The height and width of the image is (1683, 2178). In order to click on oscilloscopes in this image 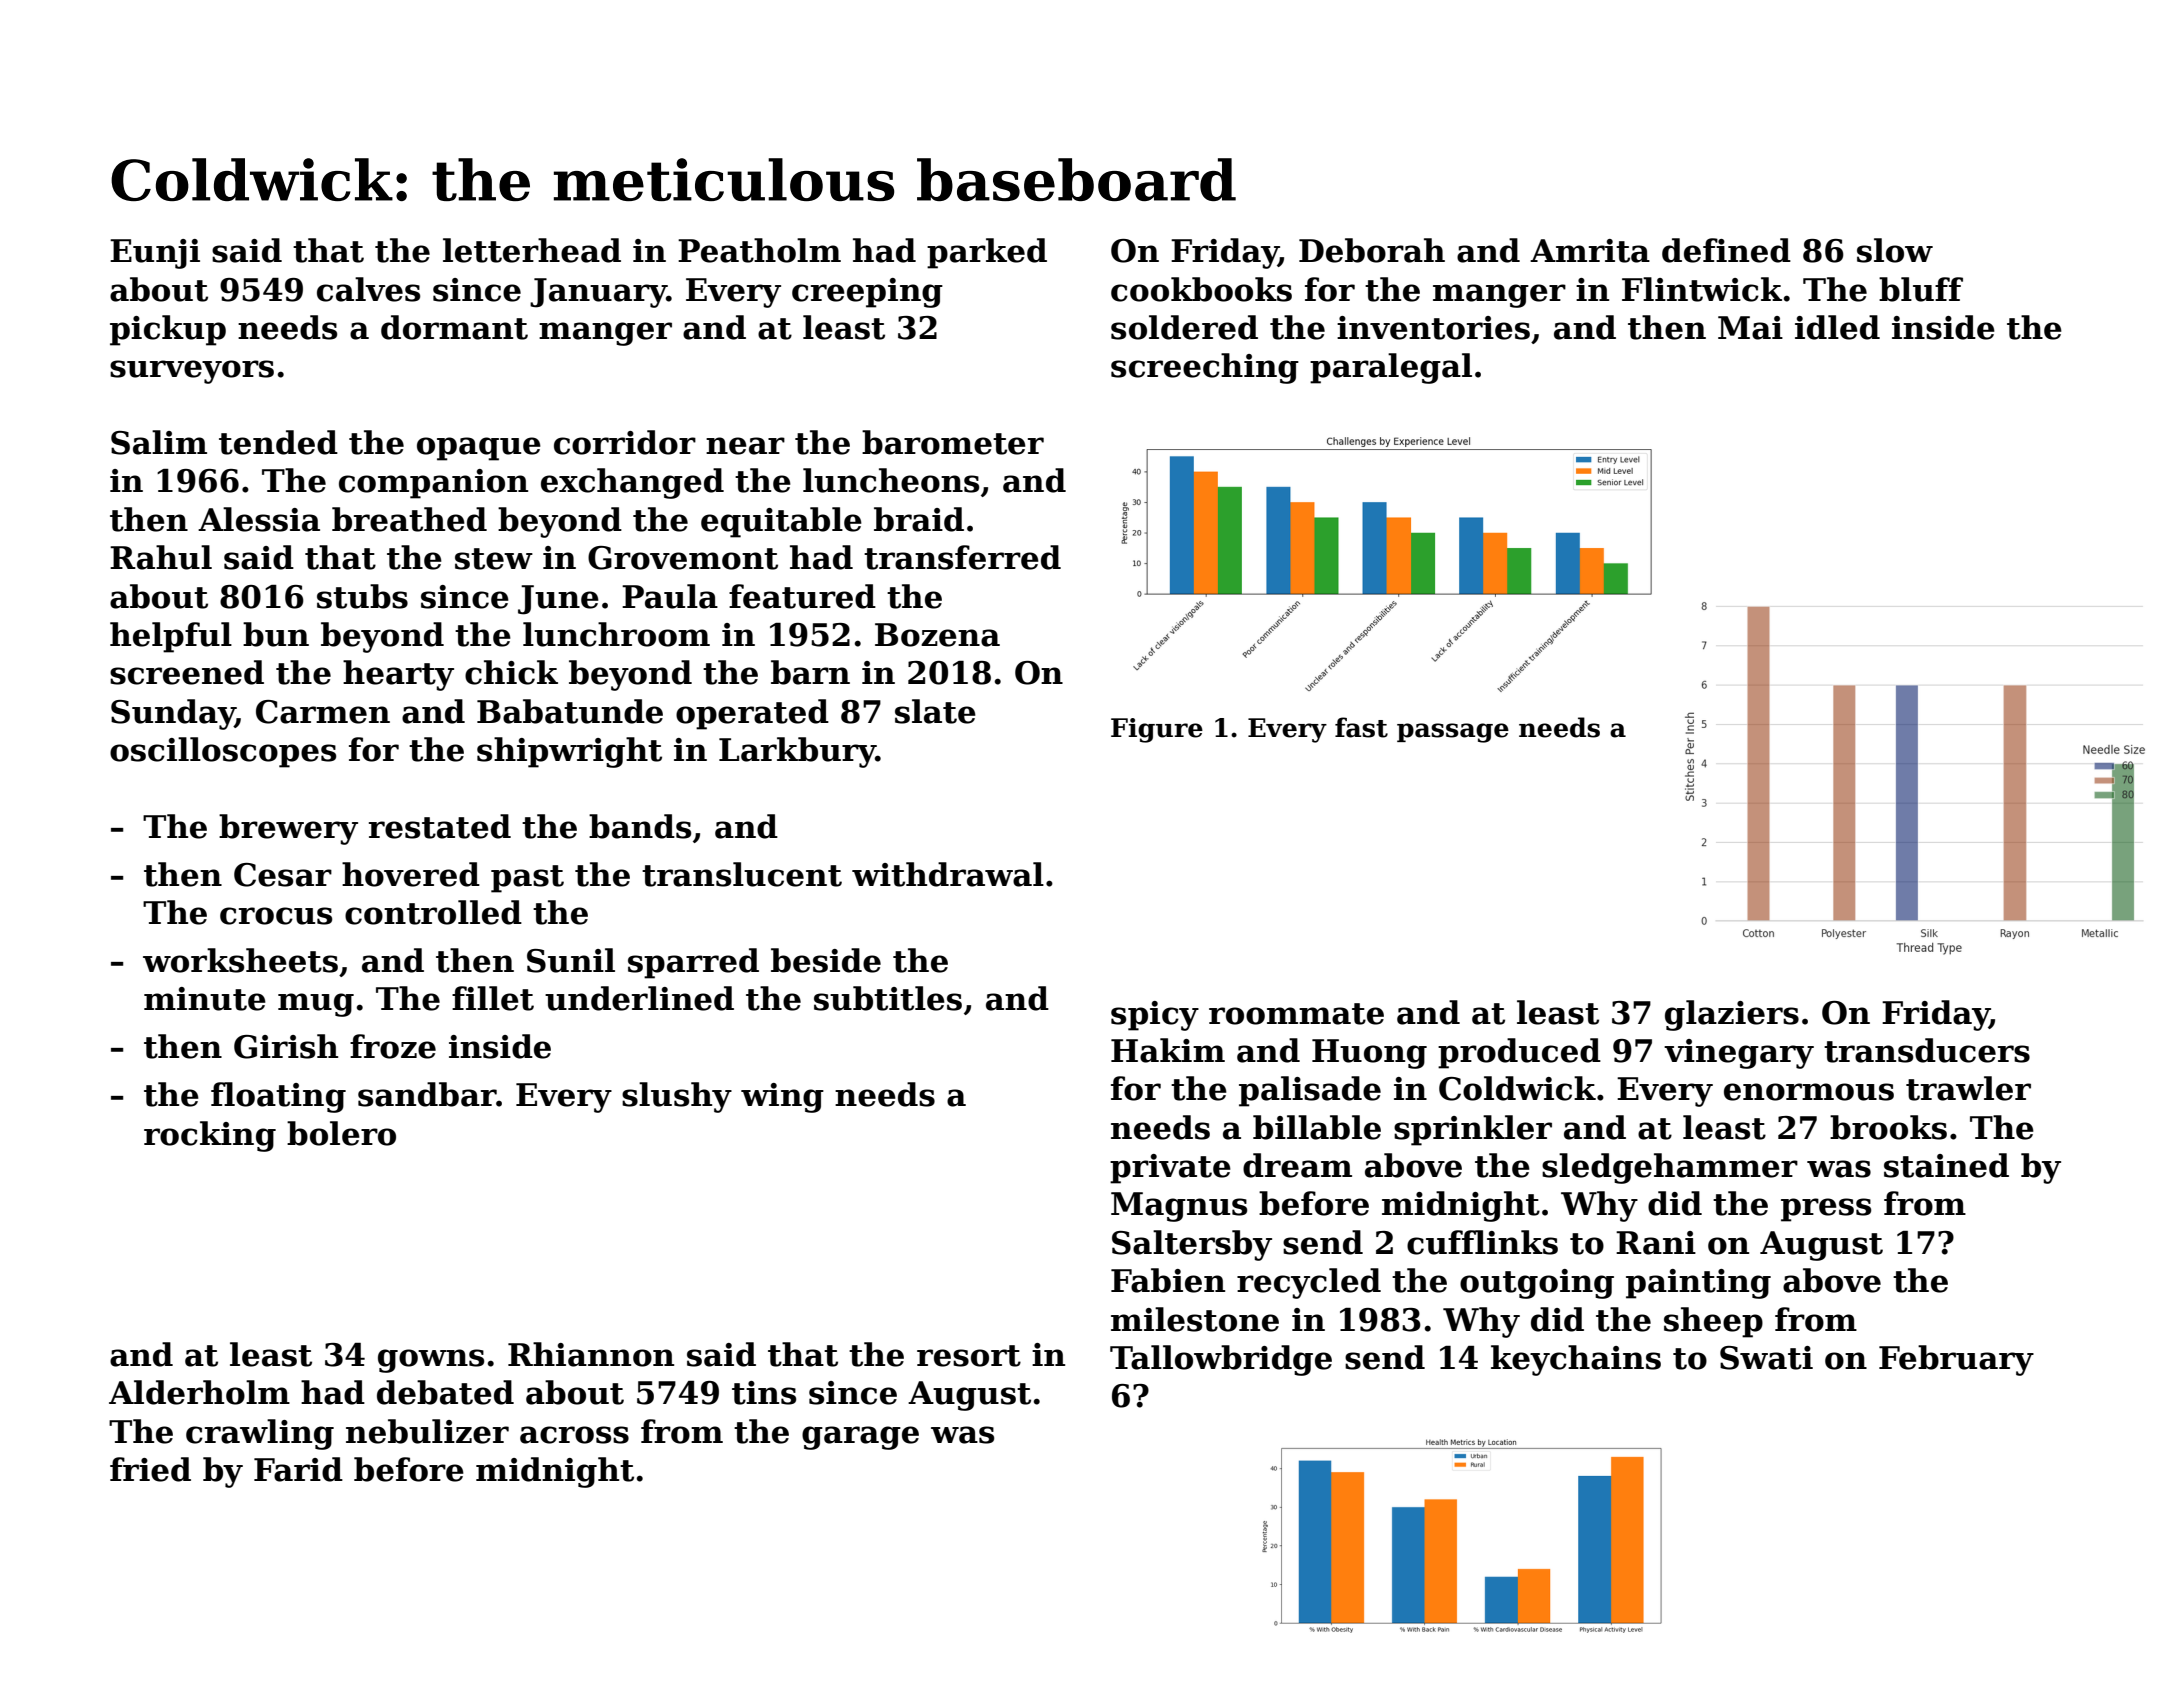, I will do `click(223, 752)`.
